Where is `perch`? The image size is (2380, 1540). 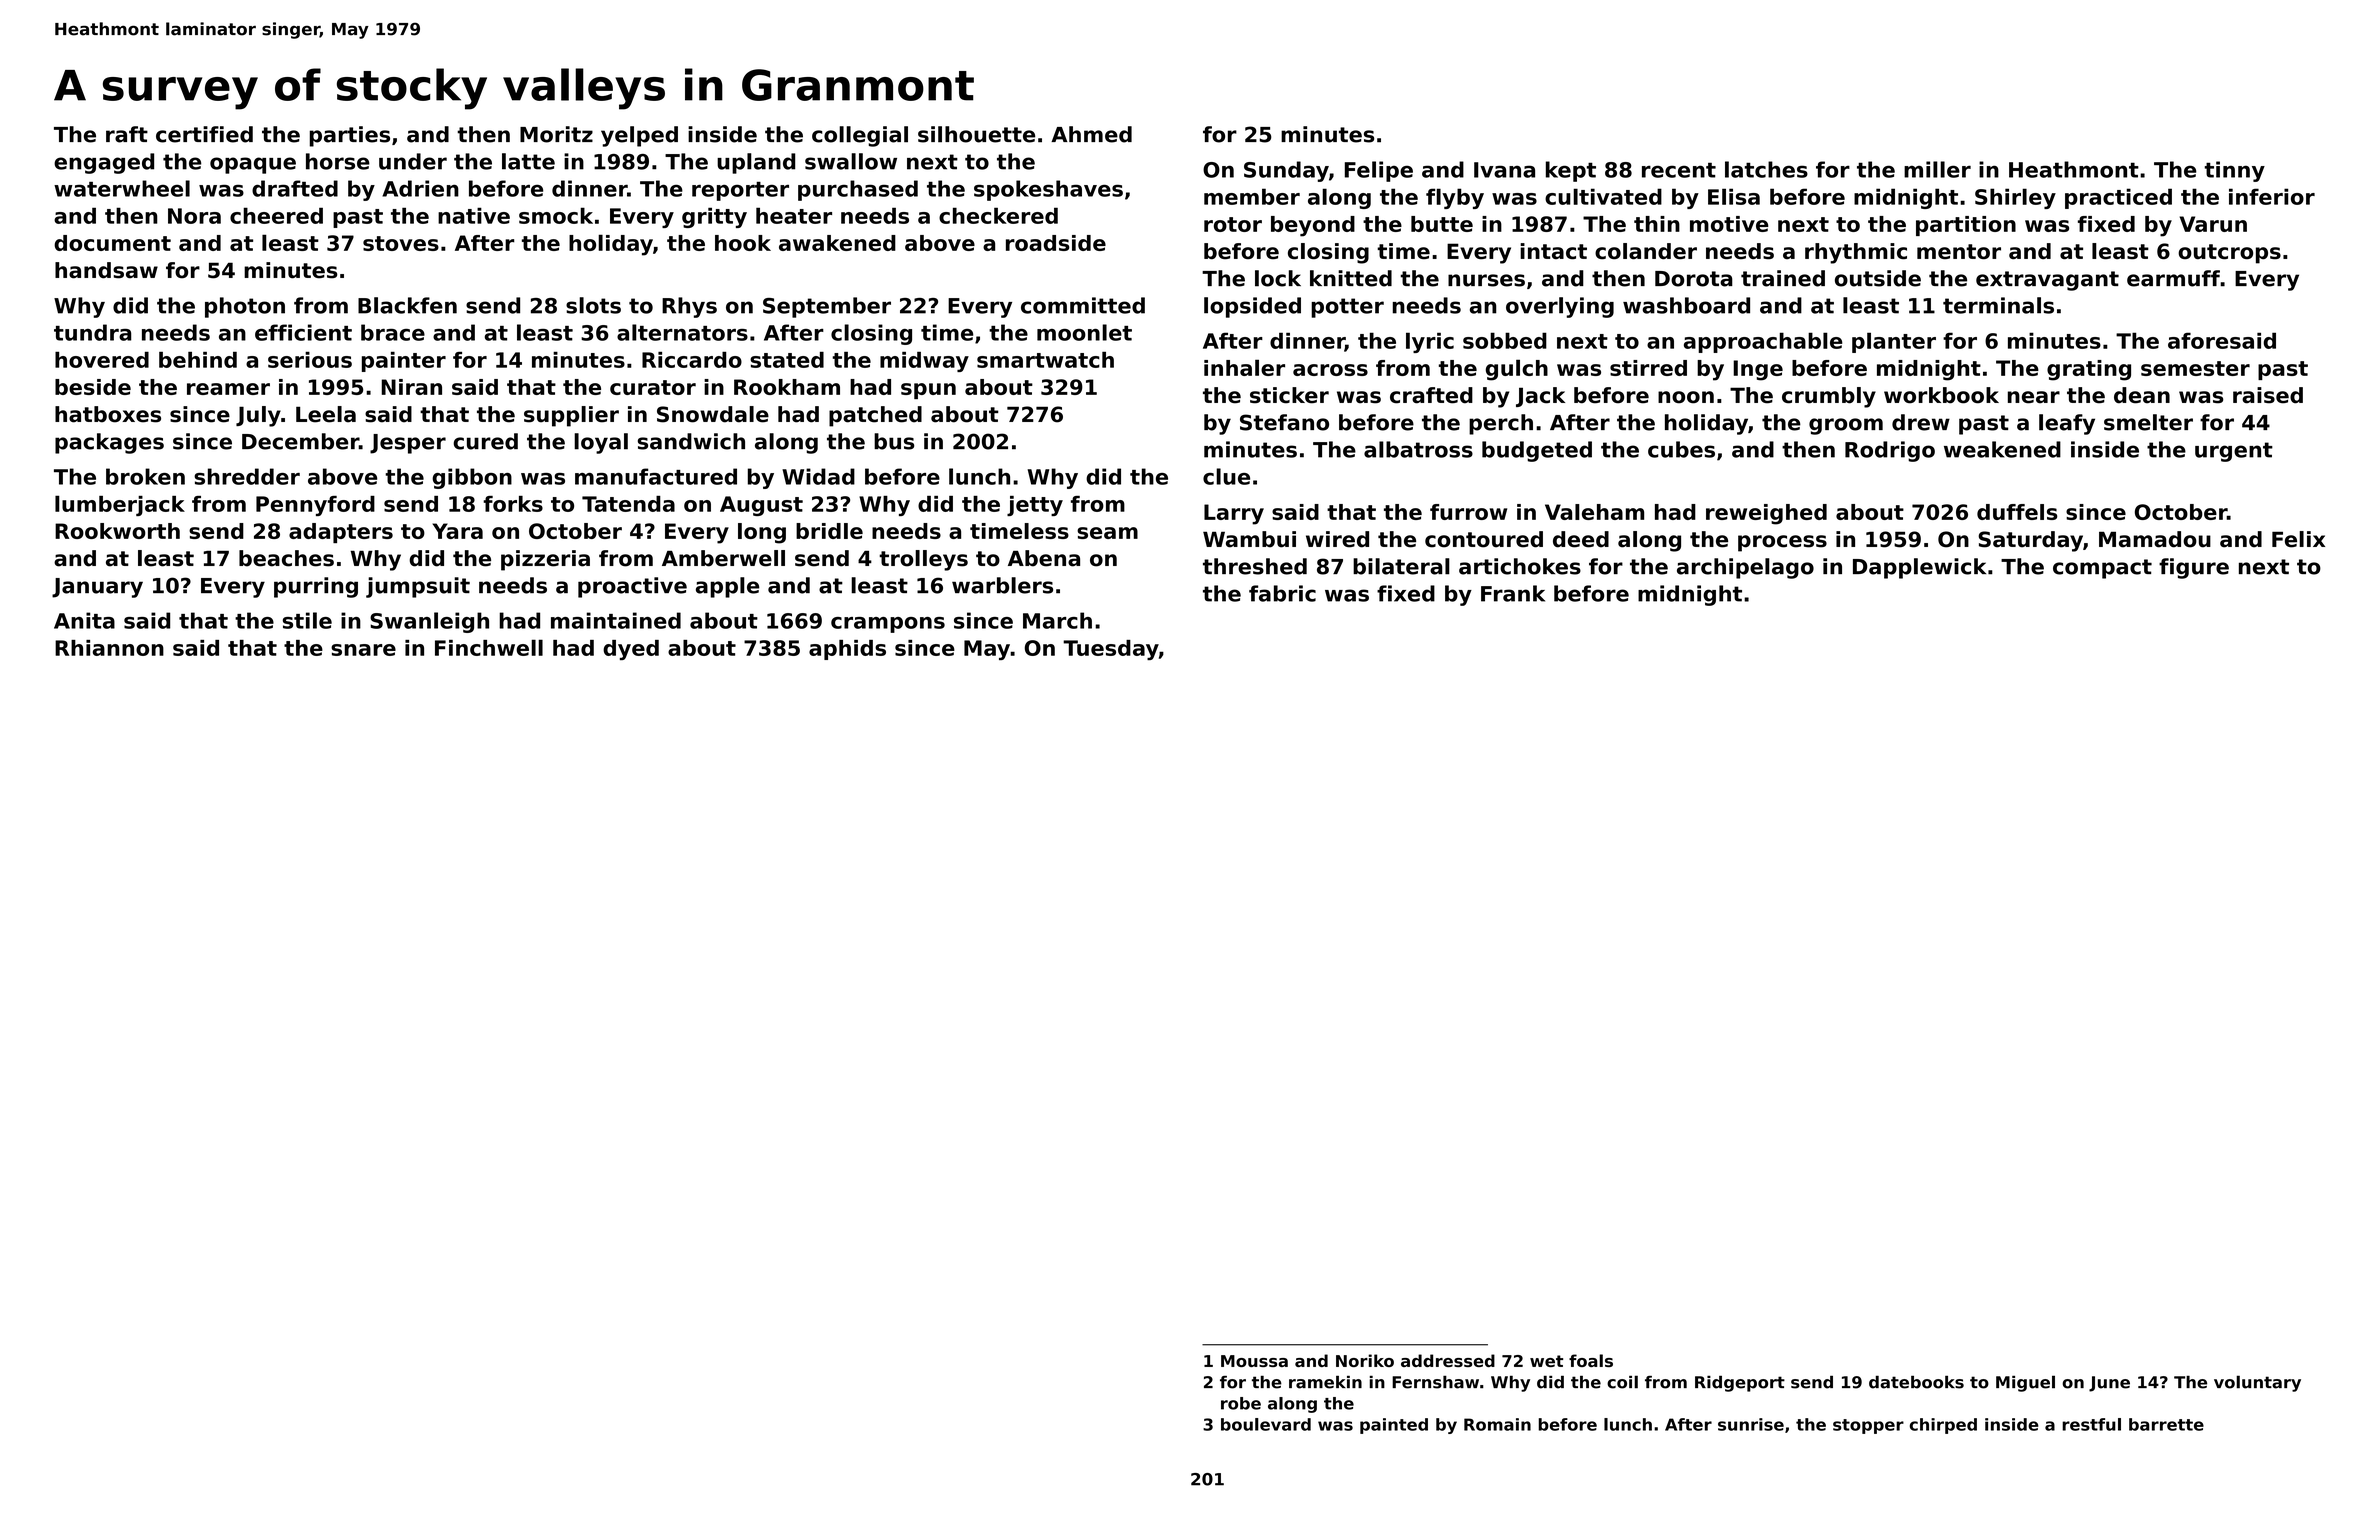 perch is located at coordinates (1501, 424).
